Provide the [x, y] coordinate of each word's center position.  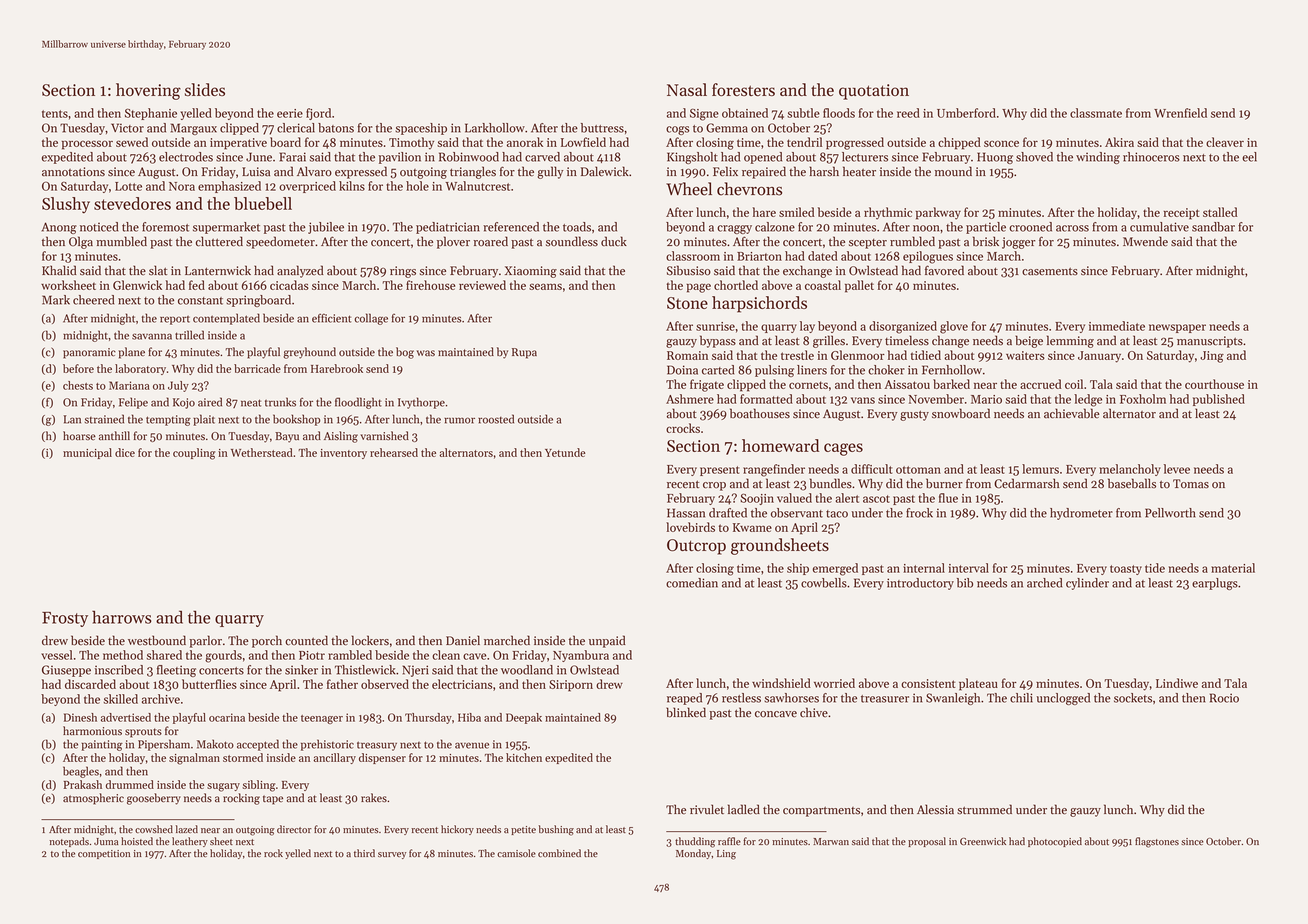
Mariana [129, 385]
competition [104, 854]
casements [1050, 271]
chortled [736, 285]
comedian [692, 583]
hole [417, 186]
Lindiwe [1177, 683]
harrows [122, 617]
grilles [829, 341]
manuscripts [1210, 342]
